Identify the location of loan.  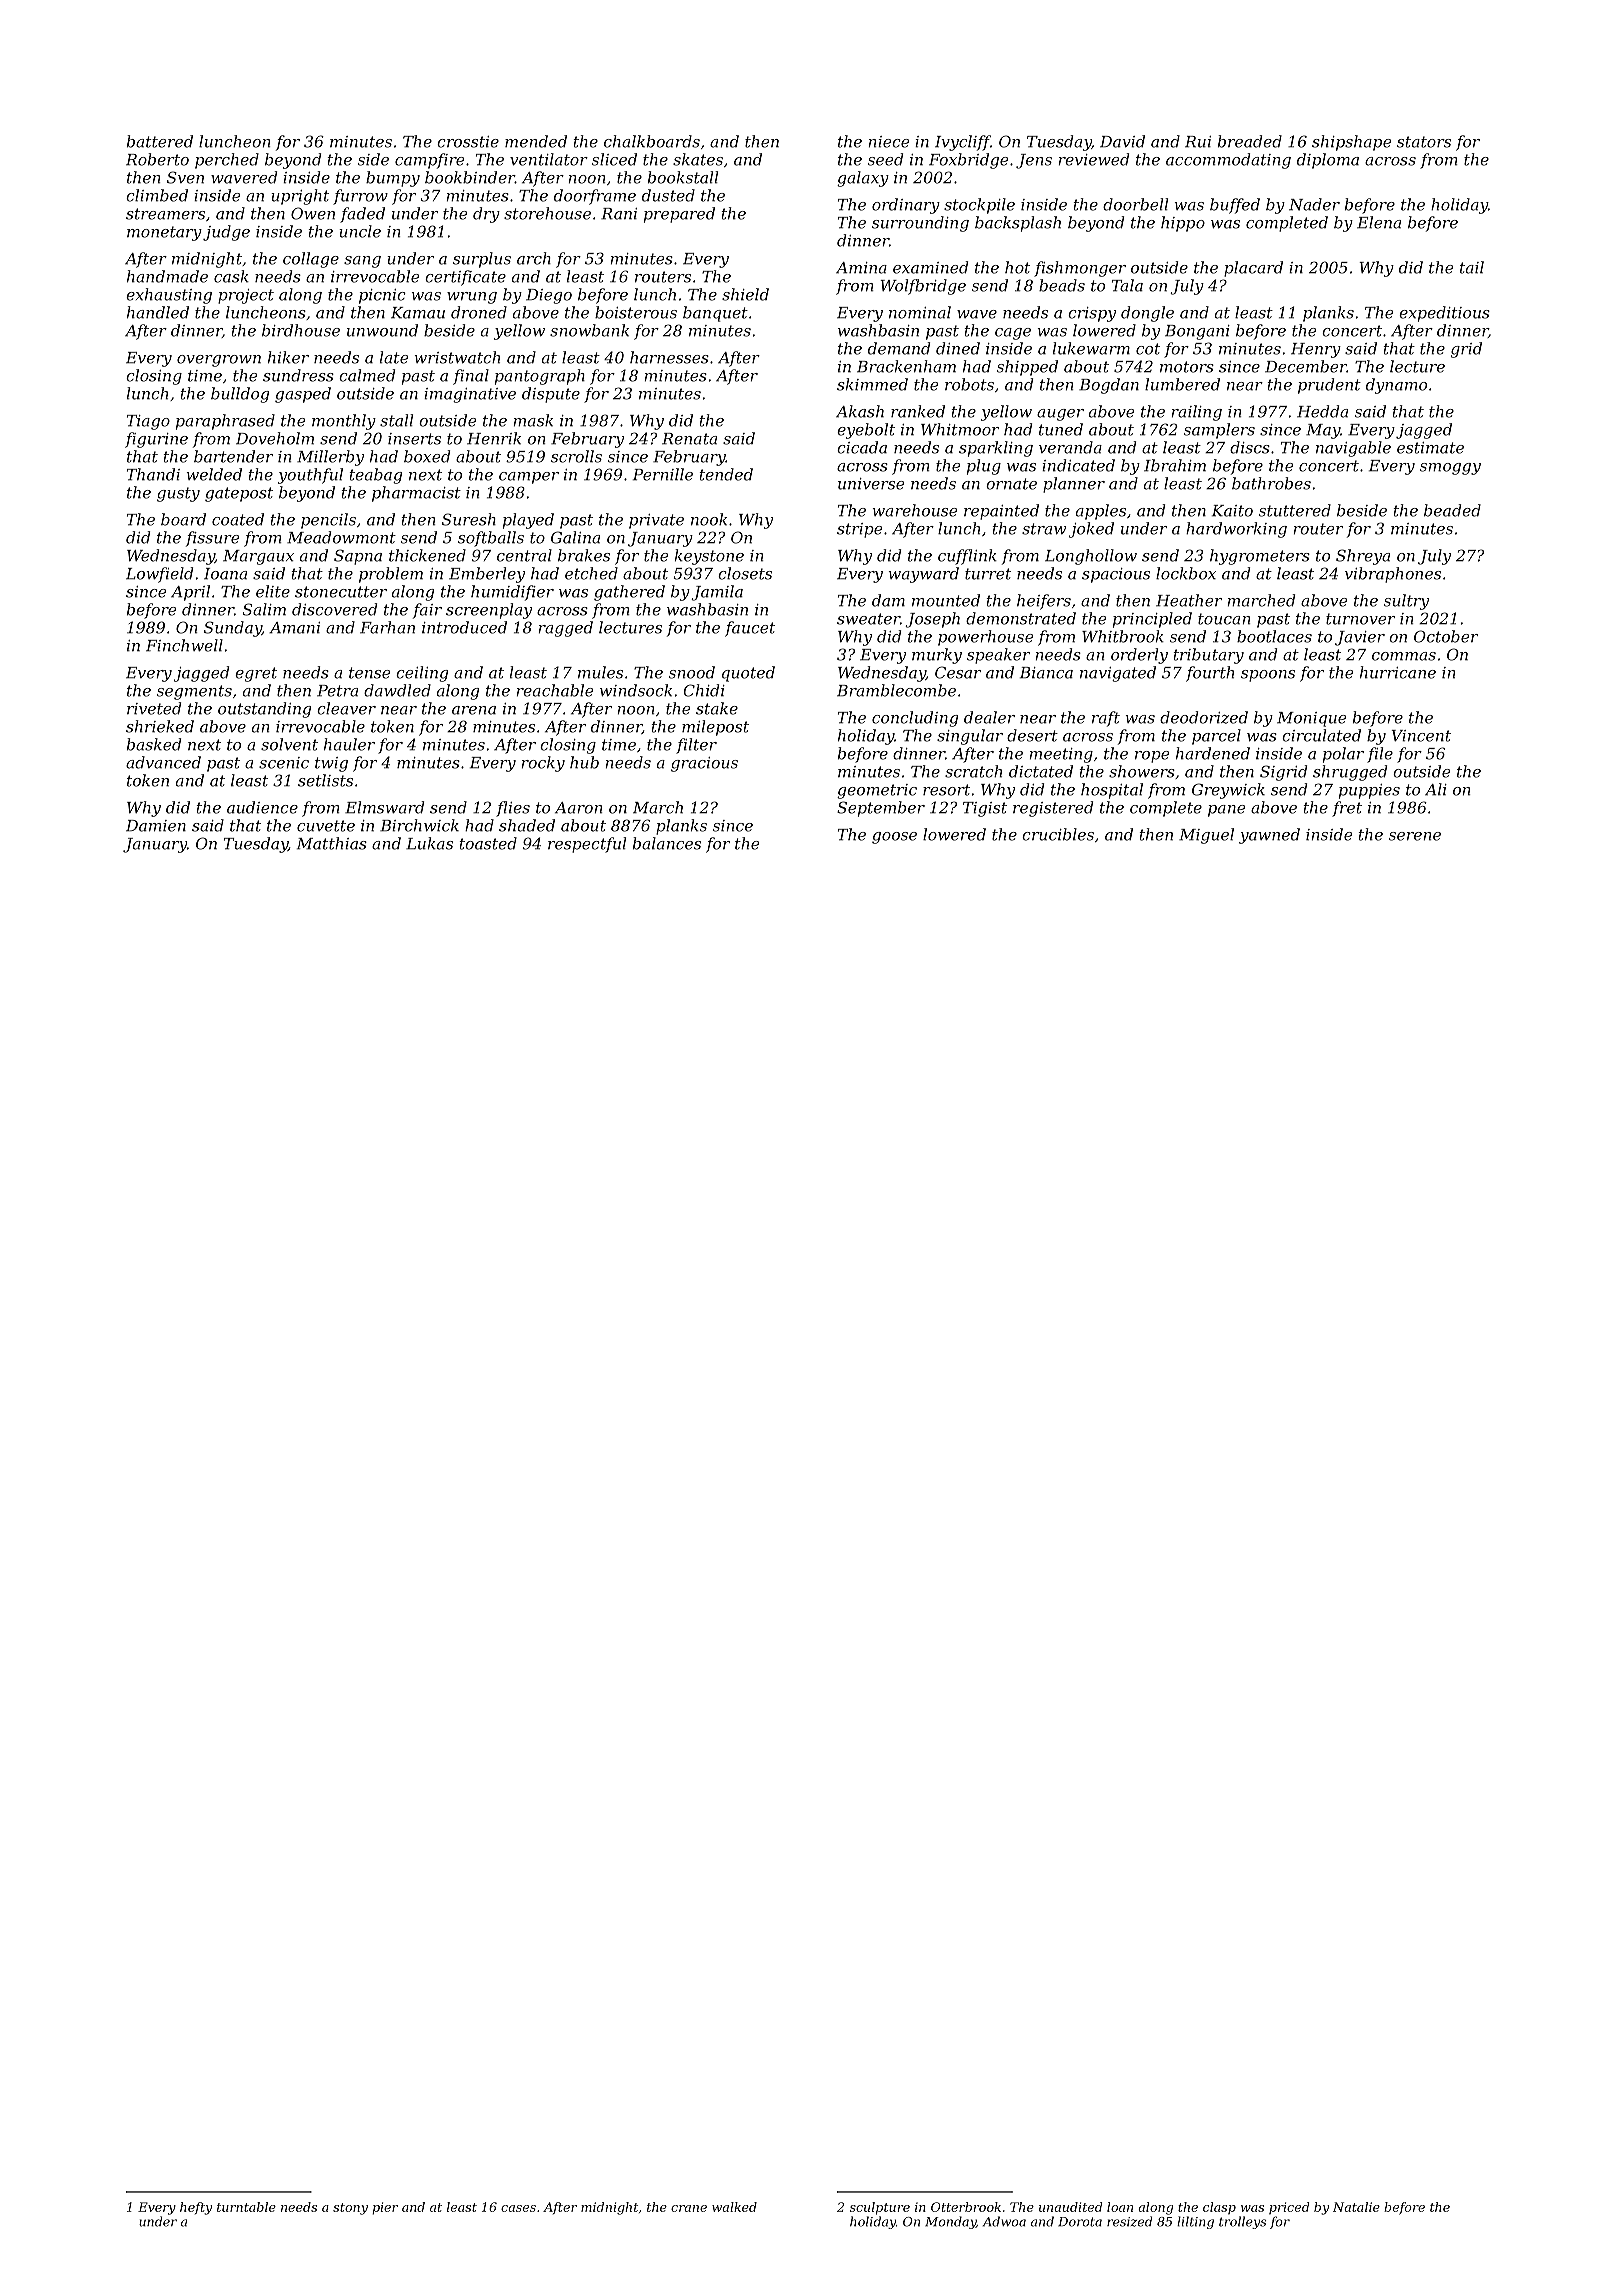
(1120, 2207).
